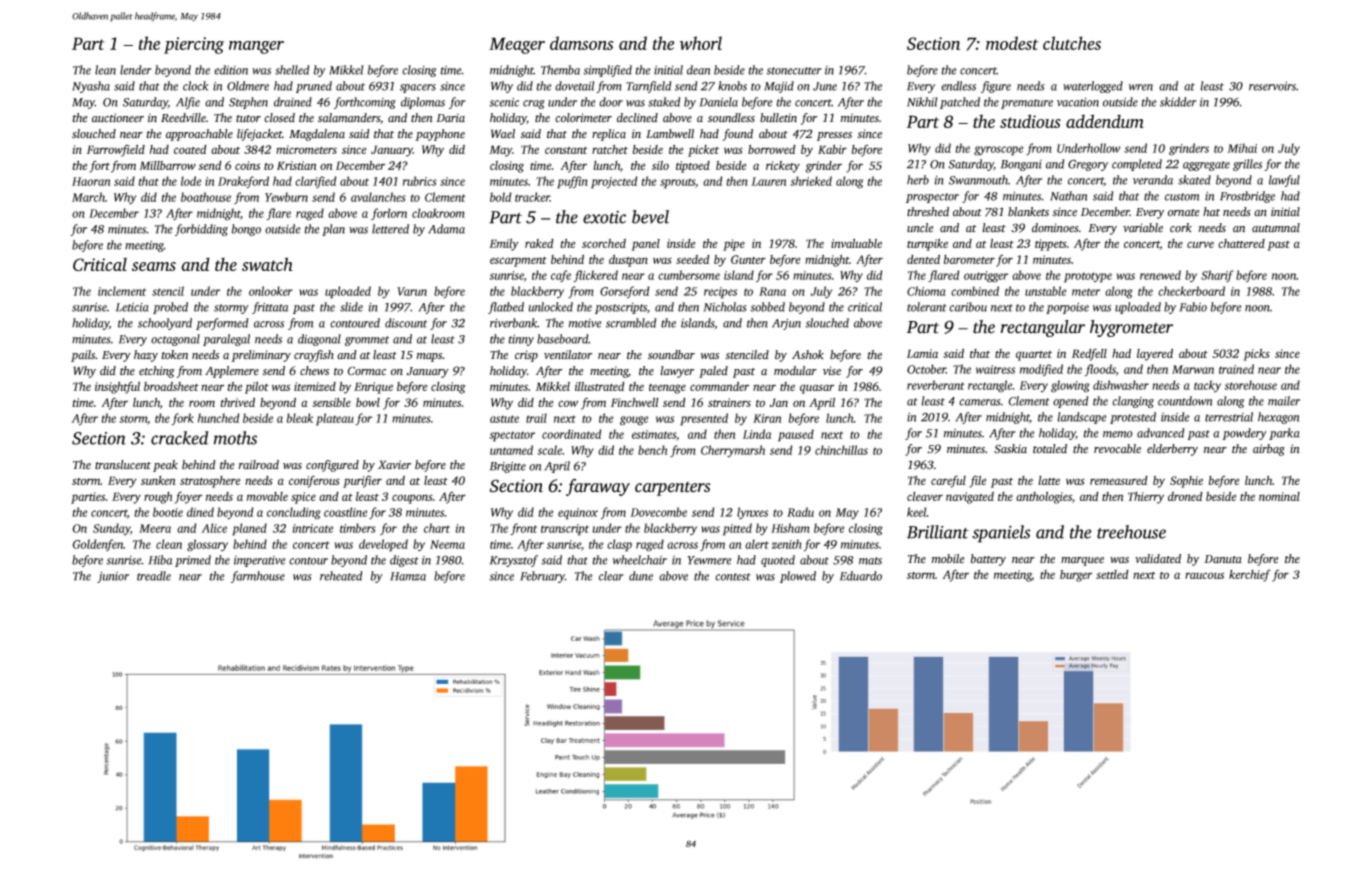 This image has height=887, width=1372. I want to click on edition, so click(231, 70).
